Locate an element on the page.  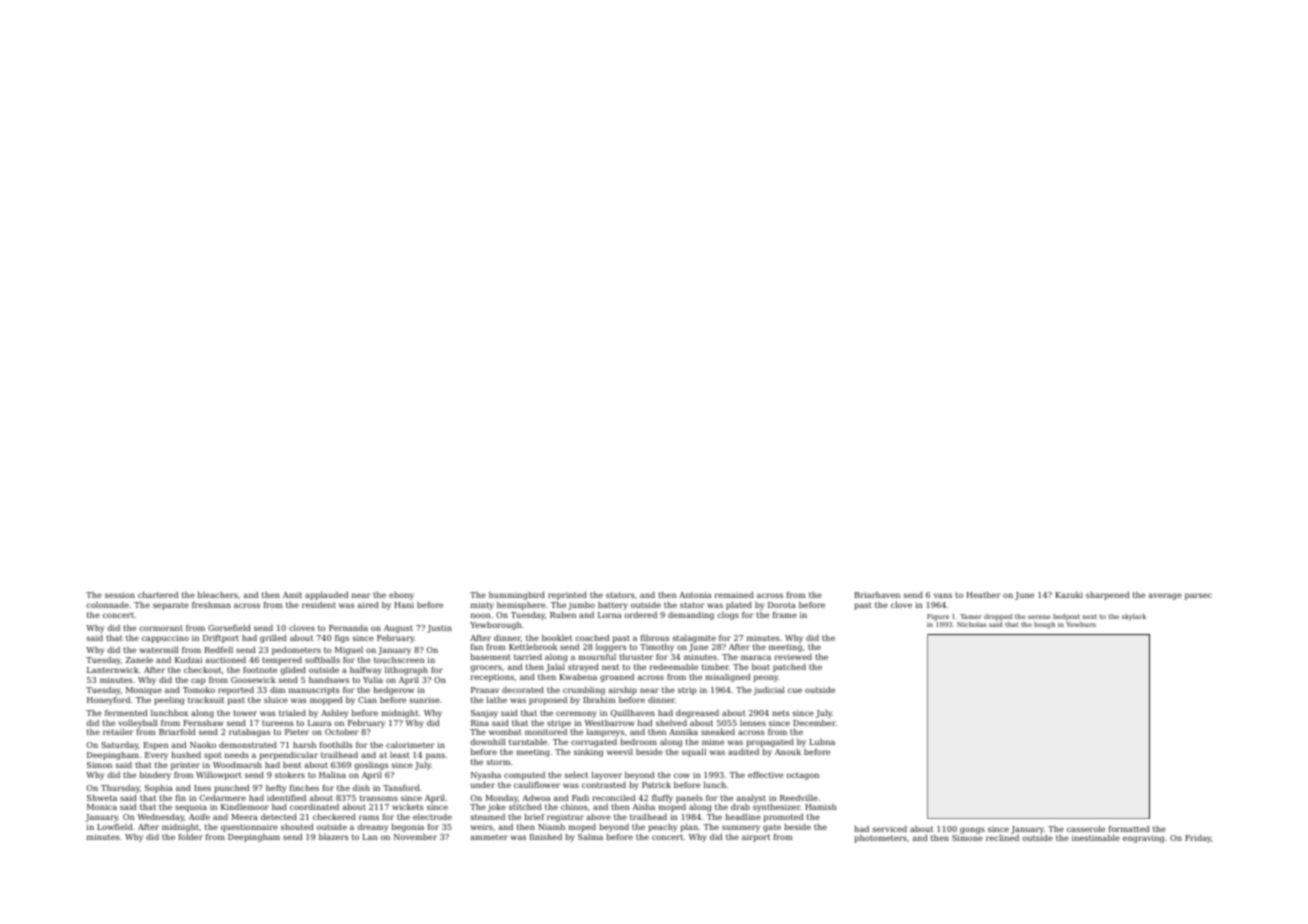
thruster is located at coordinates (636, 656).
